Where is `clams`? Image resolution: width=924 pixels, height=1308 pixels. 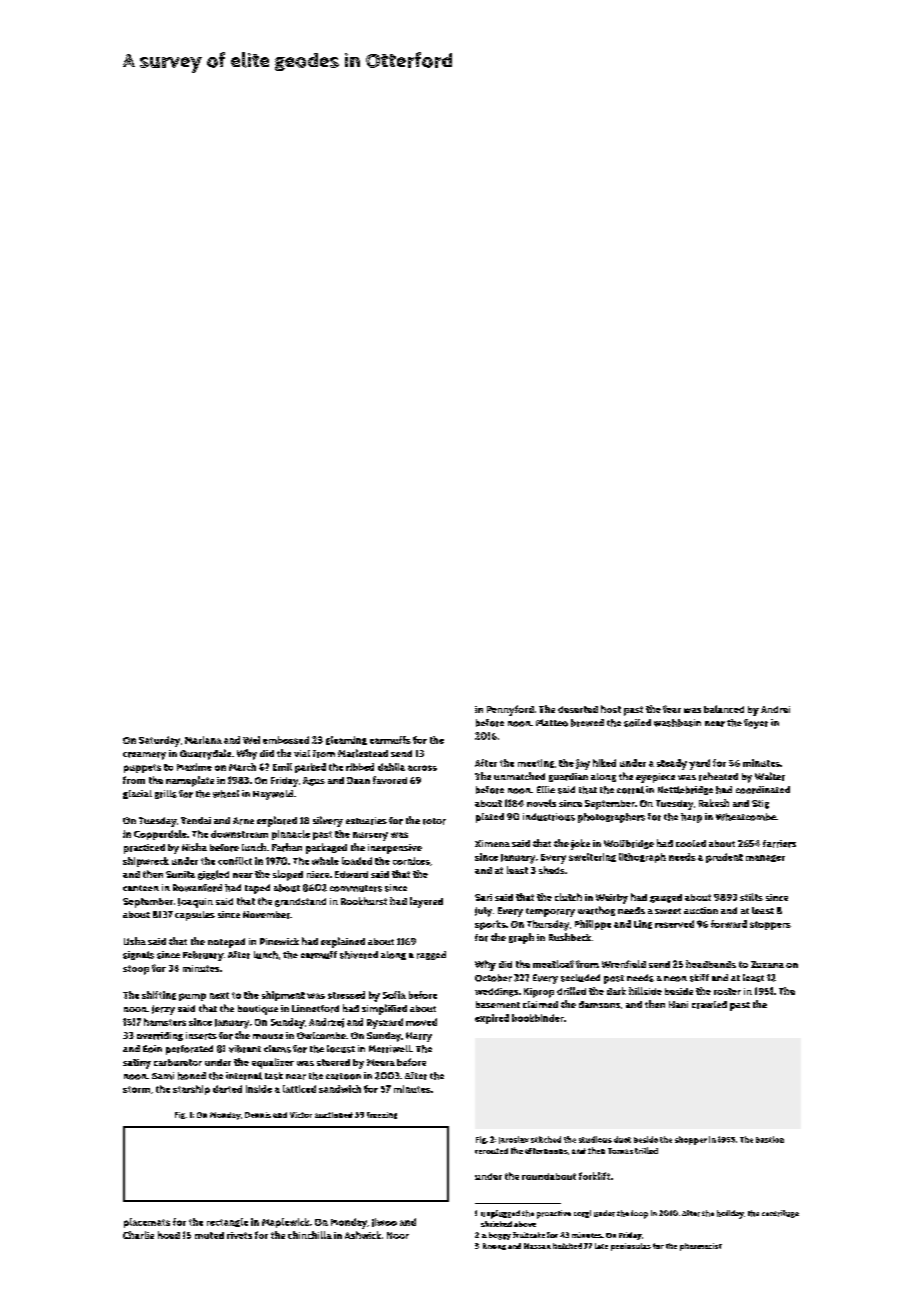 clams is located at coordinates (277, 1049).
